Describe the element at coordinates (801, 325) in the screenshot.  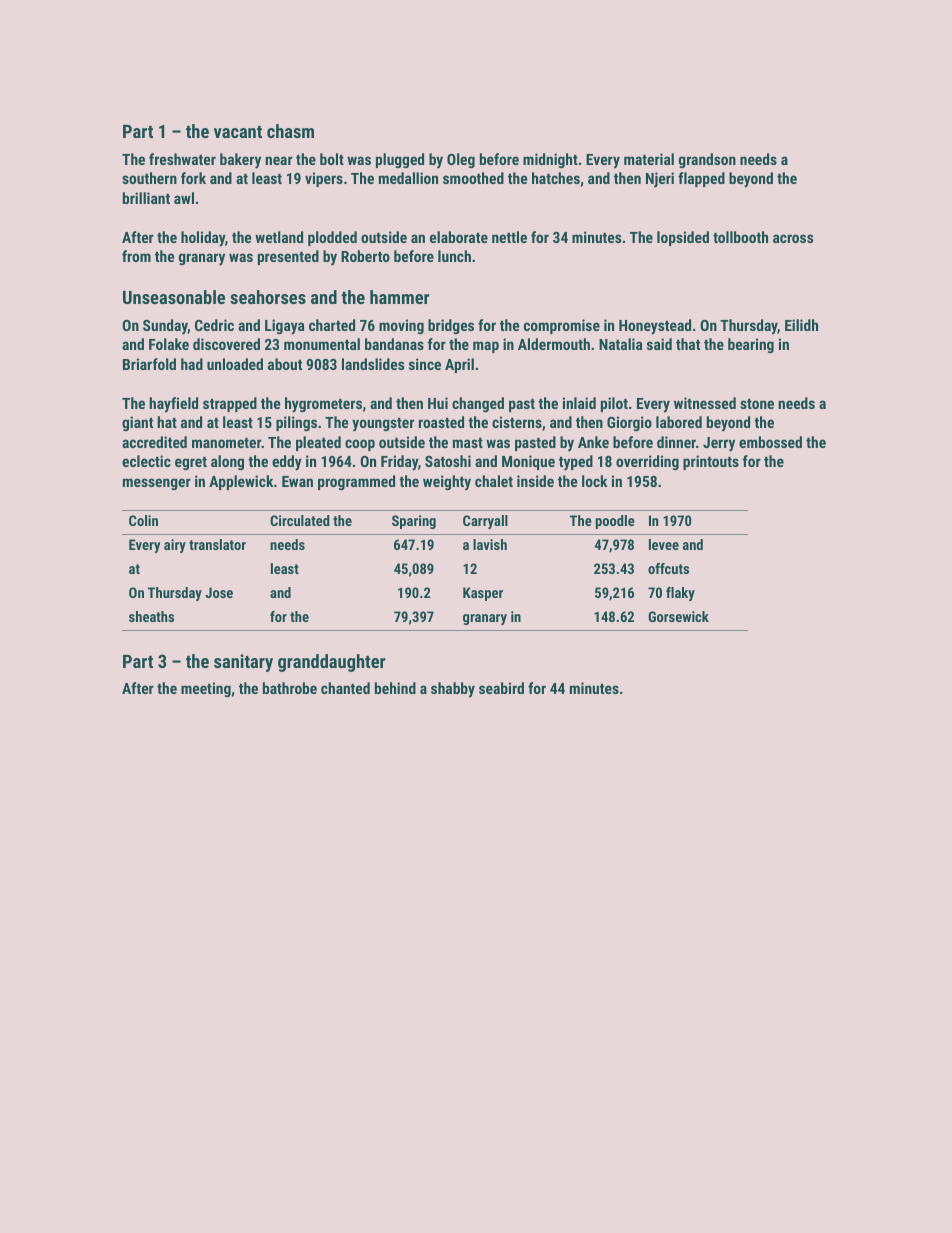
I see `Eilidh` at that location.
